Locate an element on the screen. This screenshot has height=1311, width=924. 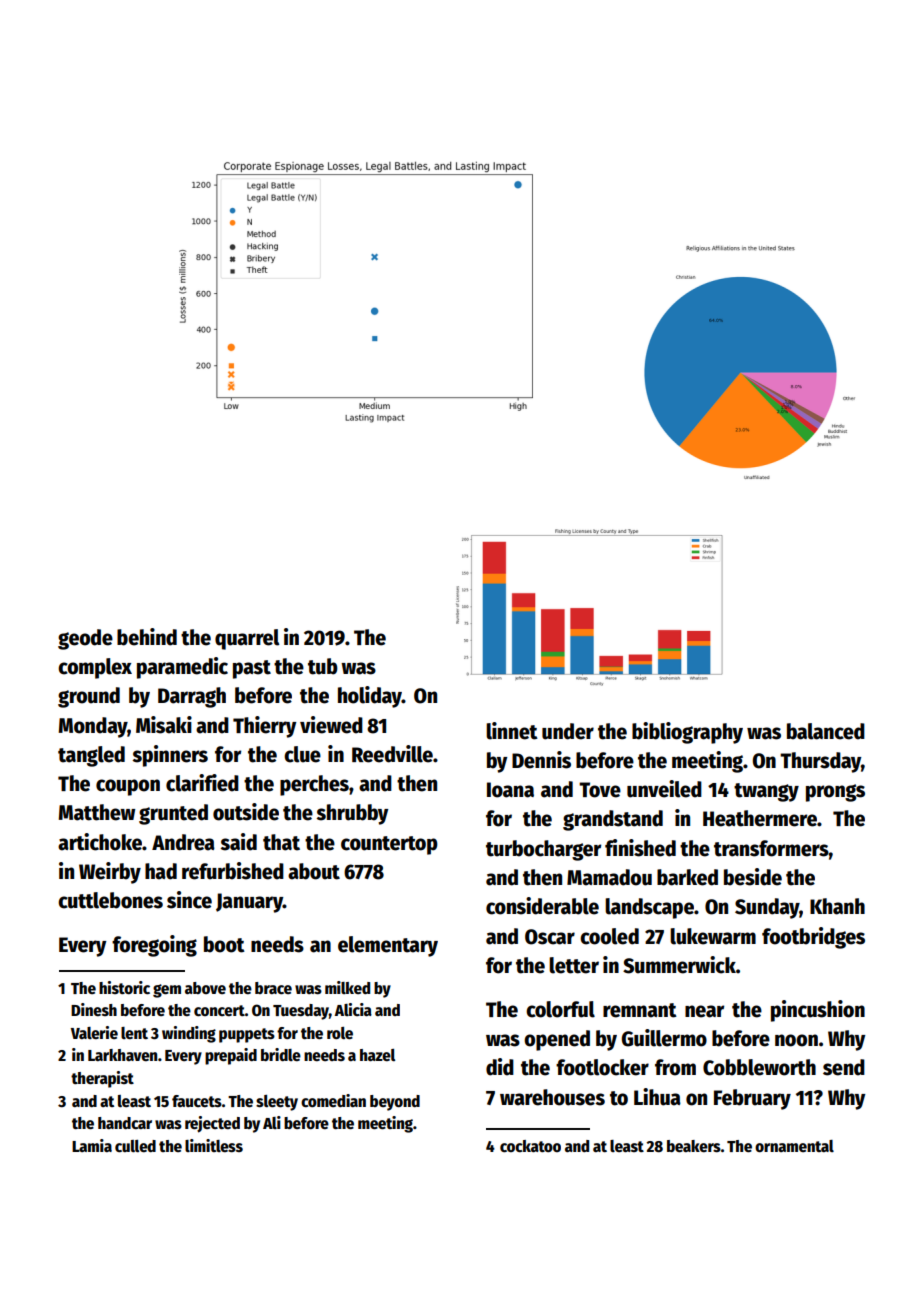
Larkhaven is located at coordinates (122, 1055).
